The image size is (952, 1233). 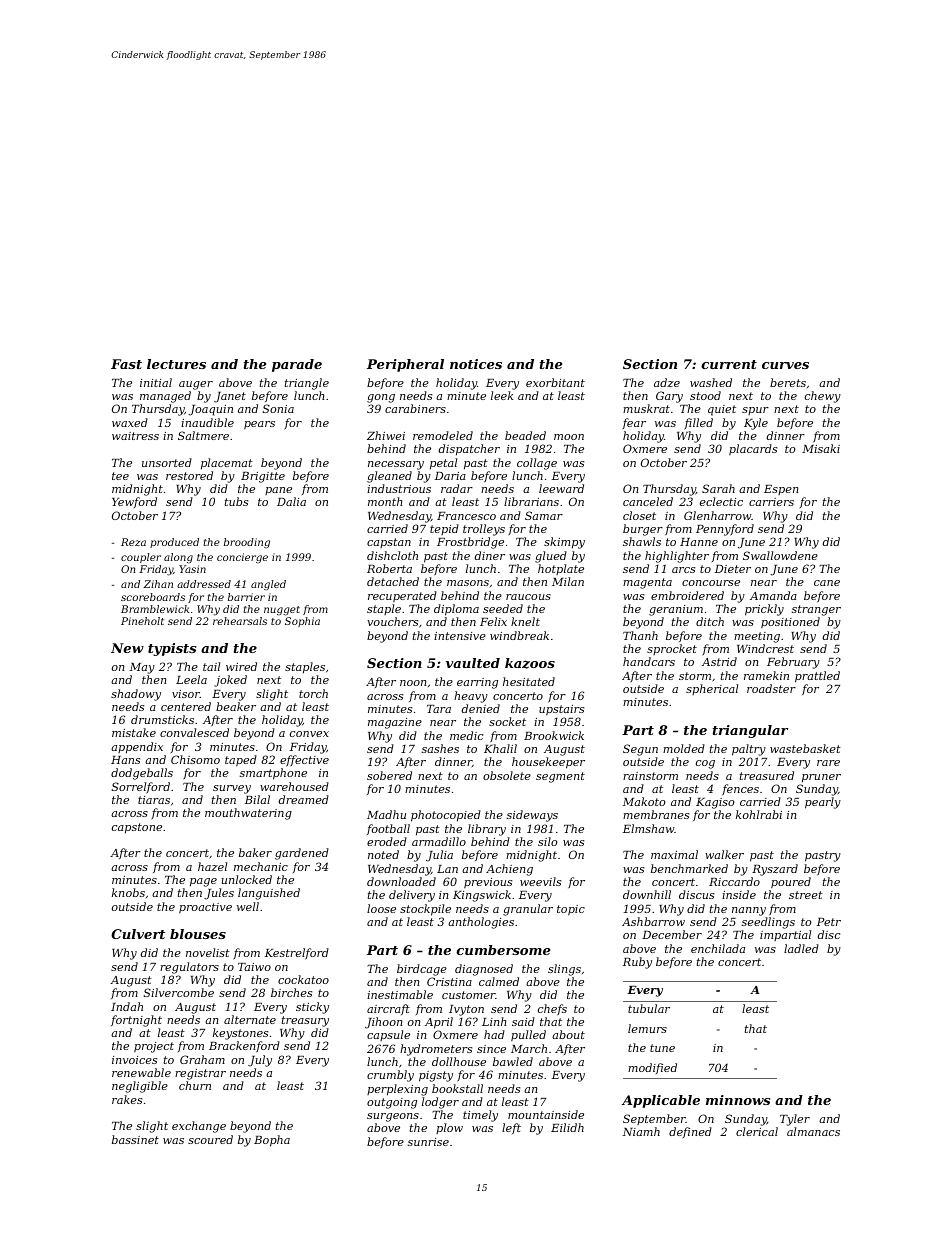 I want to click on gardened, so click(x=302, y=854).
